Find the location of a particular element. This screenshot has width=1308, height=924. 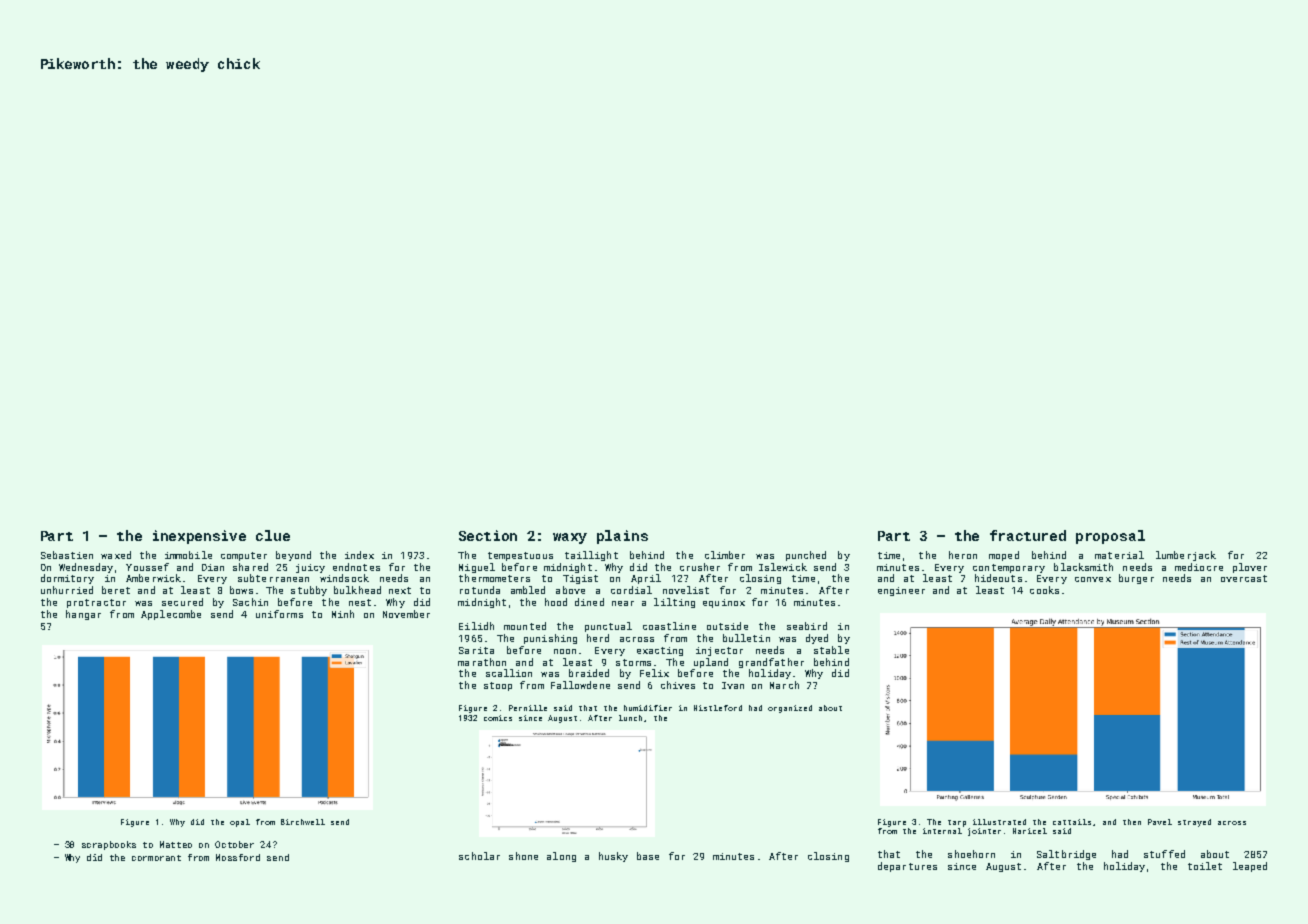

windsock is located at coordinates (344, 578).
